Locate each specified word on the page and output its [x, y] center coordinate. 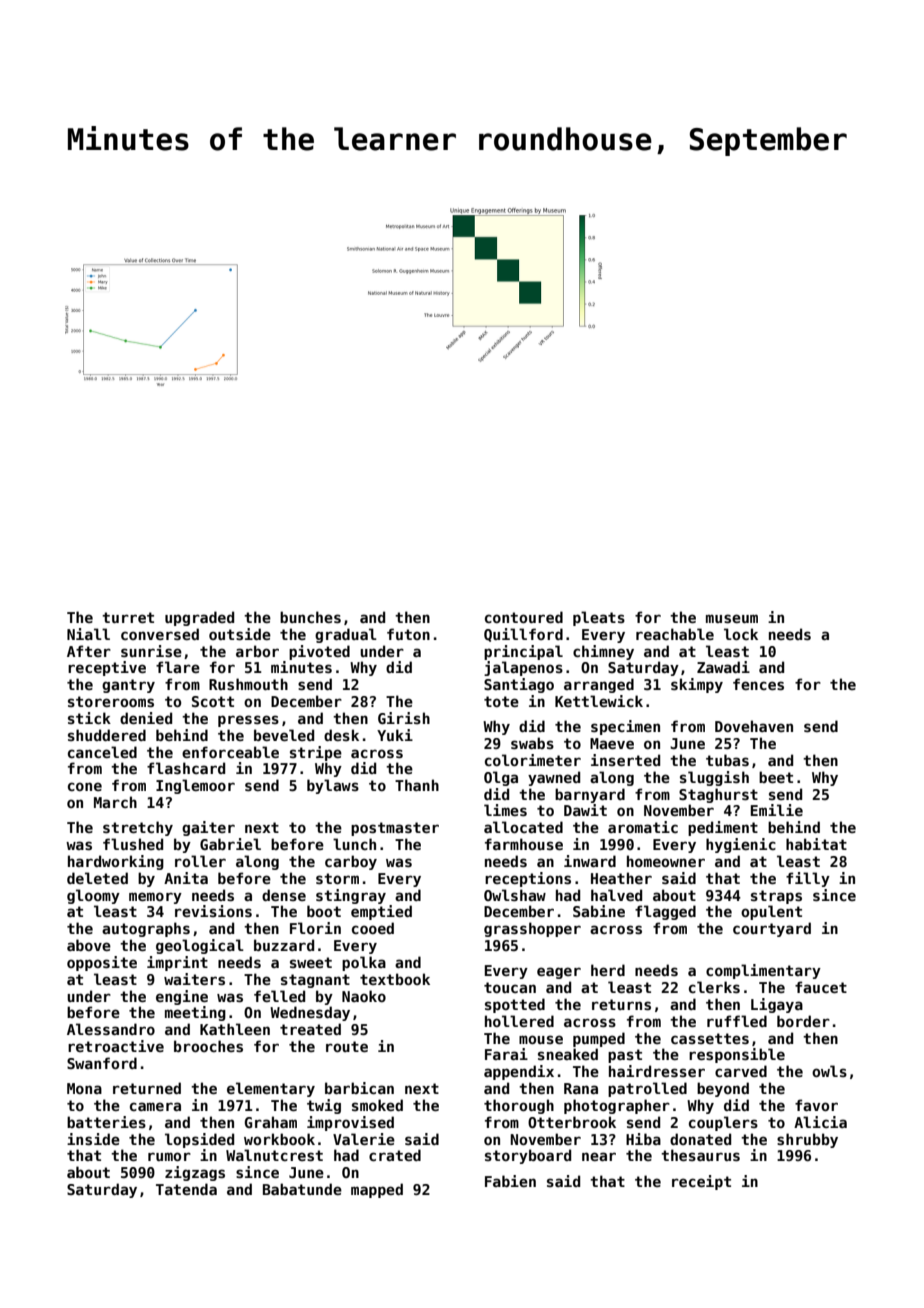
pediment [723, 828]
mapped [377, 1190]
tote [501, 701]
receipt [701, 1182]
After [89, 651]
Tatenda [186, 1189]
